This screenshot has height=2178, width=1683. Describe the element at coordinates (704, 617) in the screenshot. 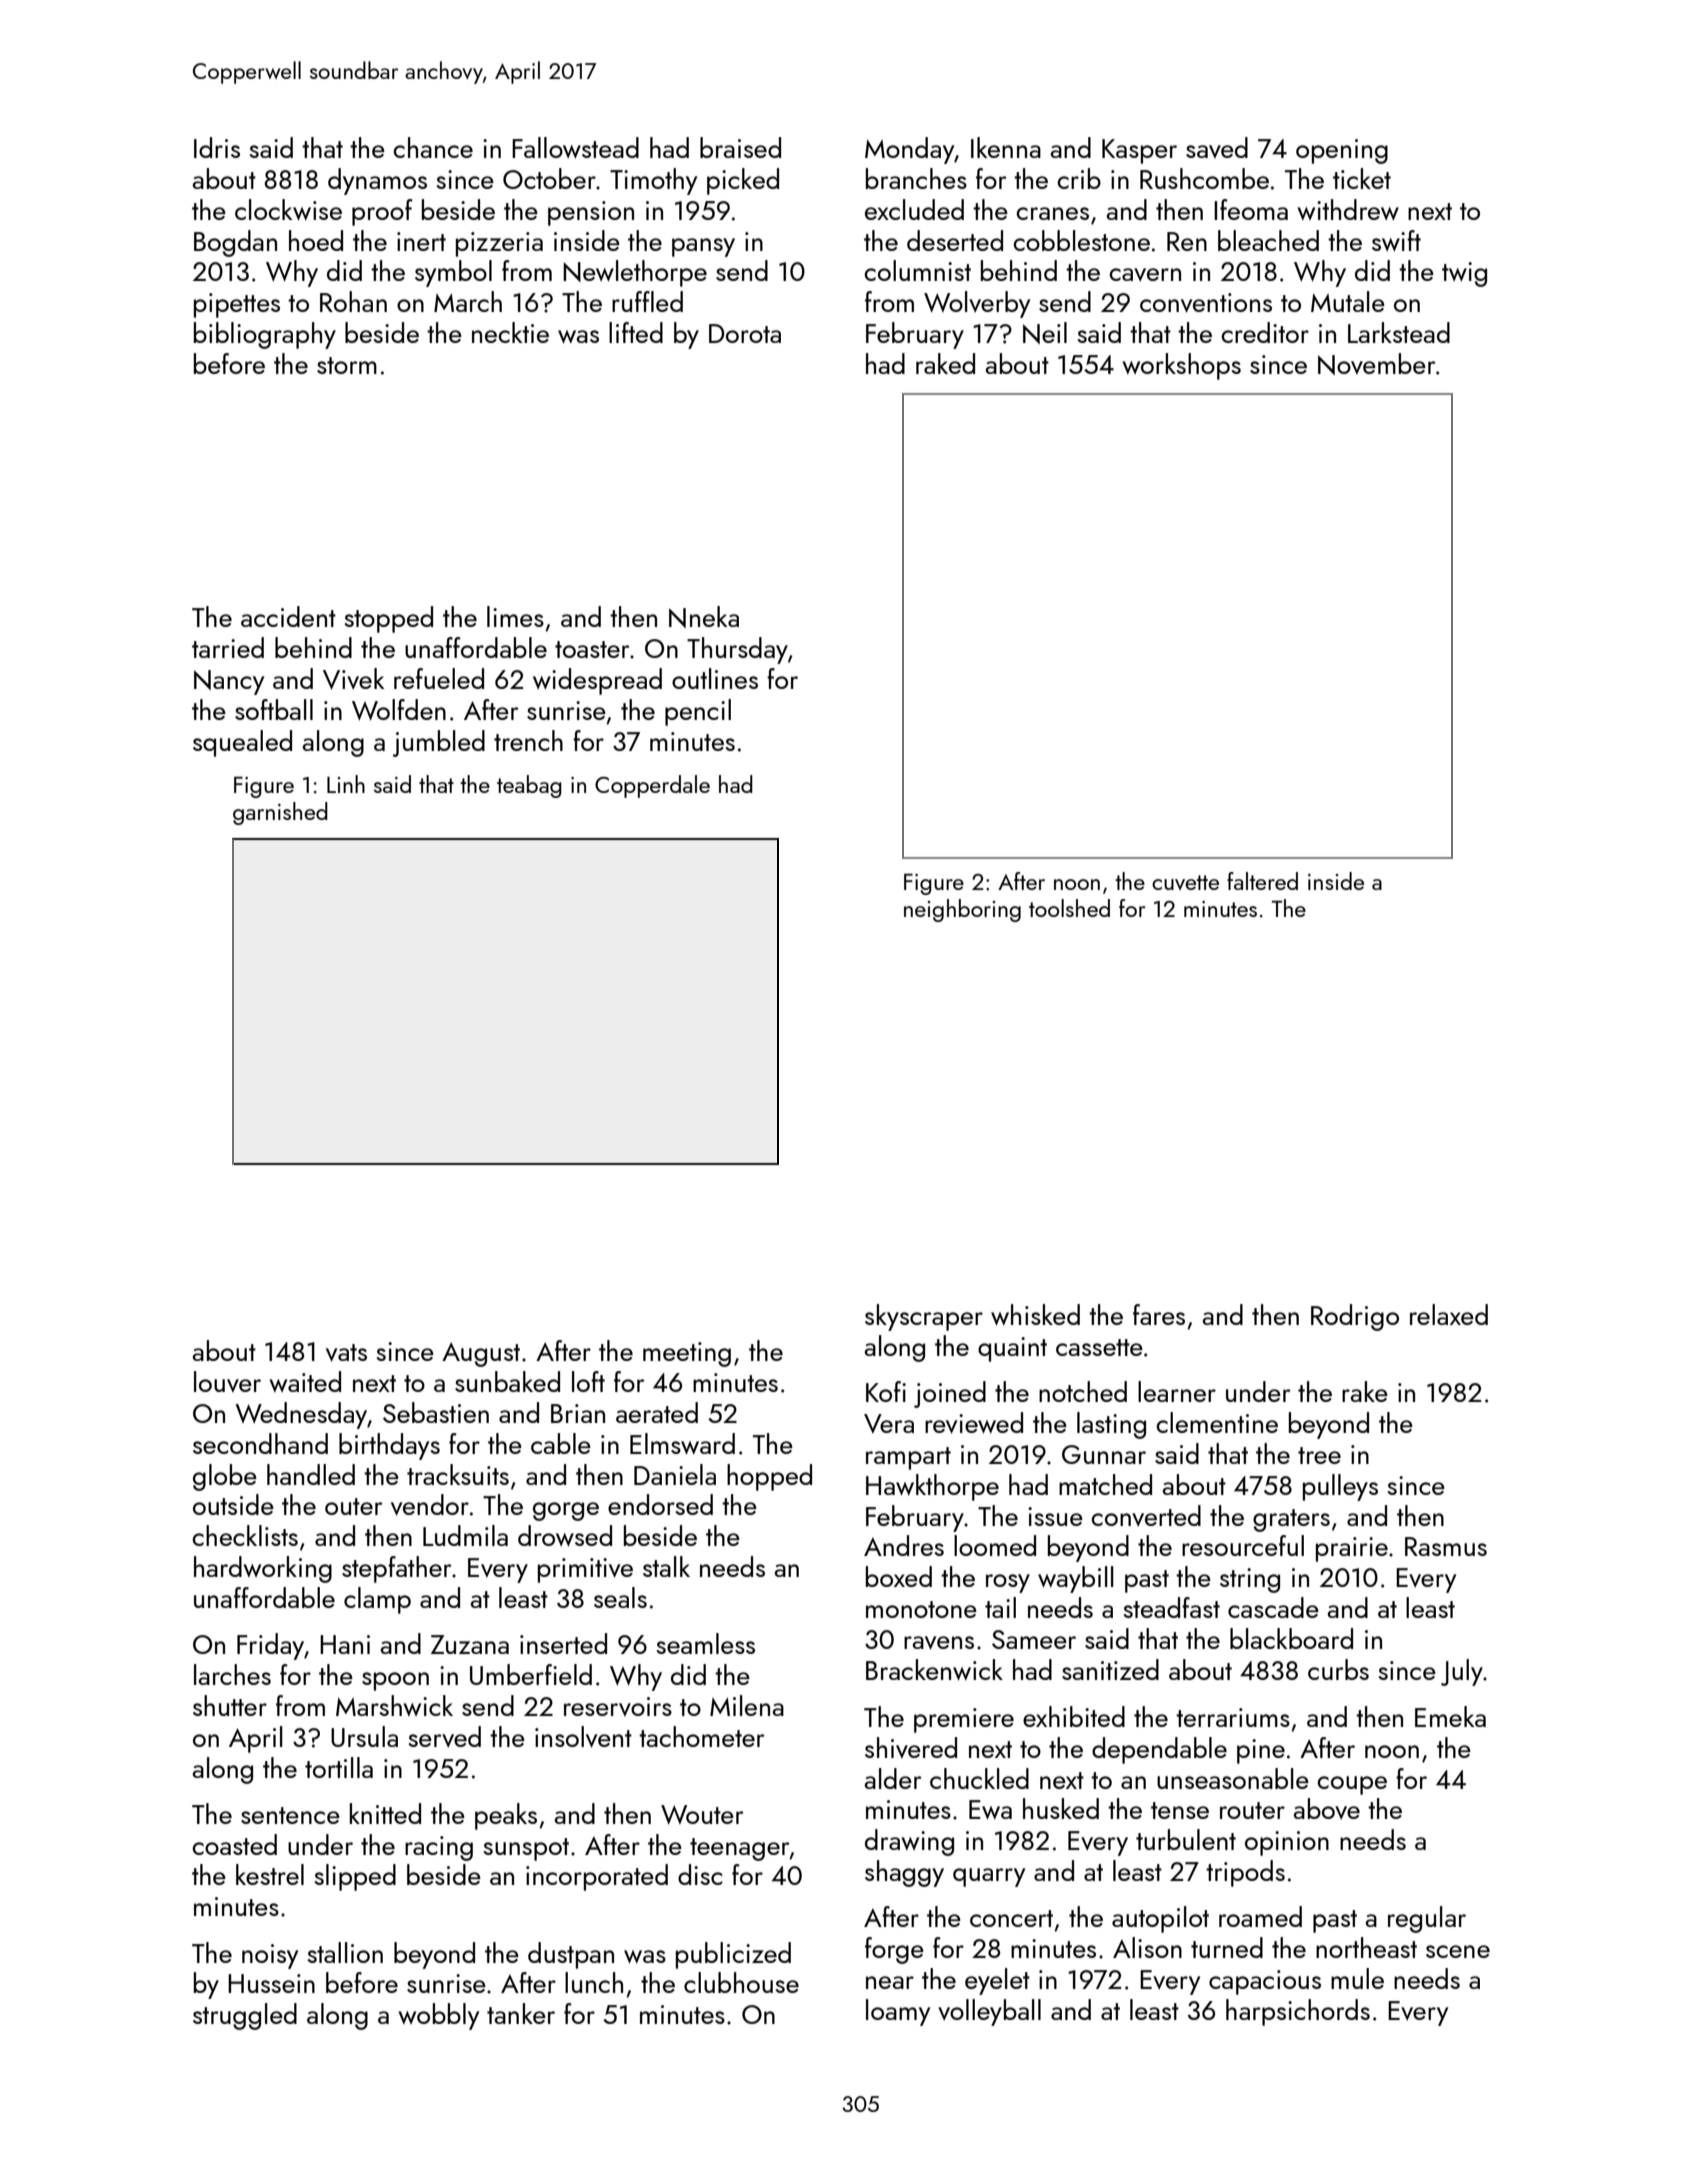

I see `Nneka` at that location.
